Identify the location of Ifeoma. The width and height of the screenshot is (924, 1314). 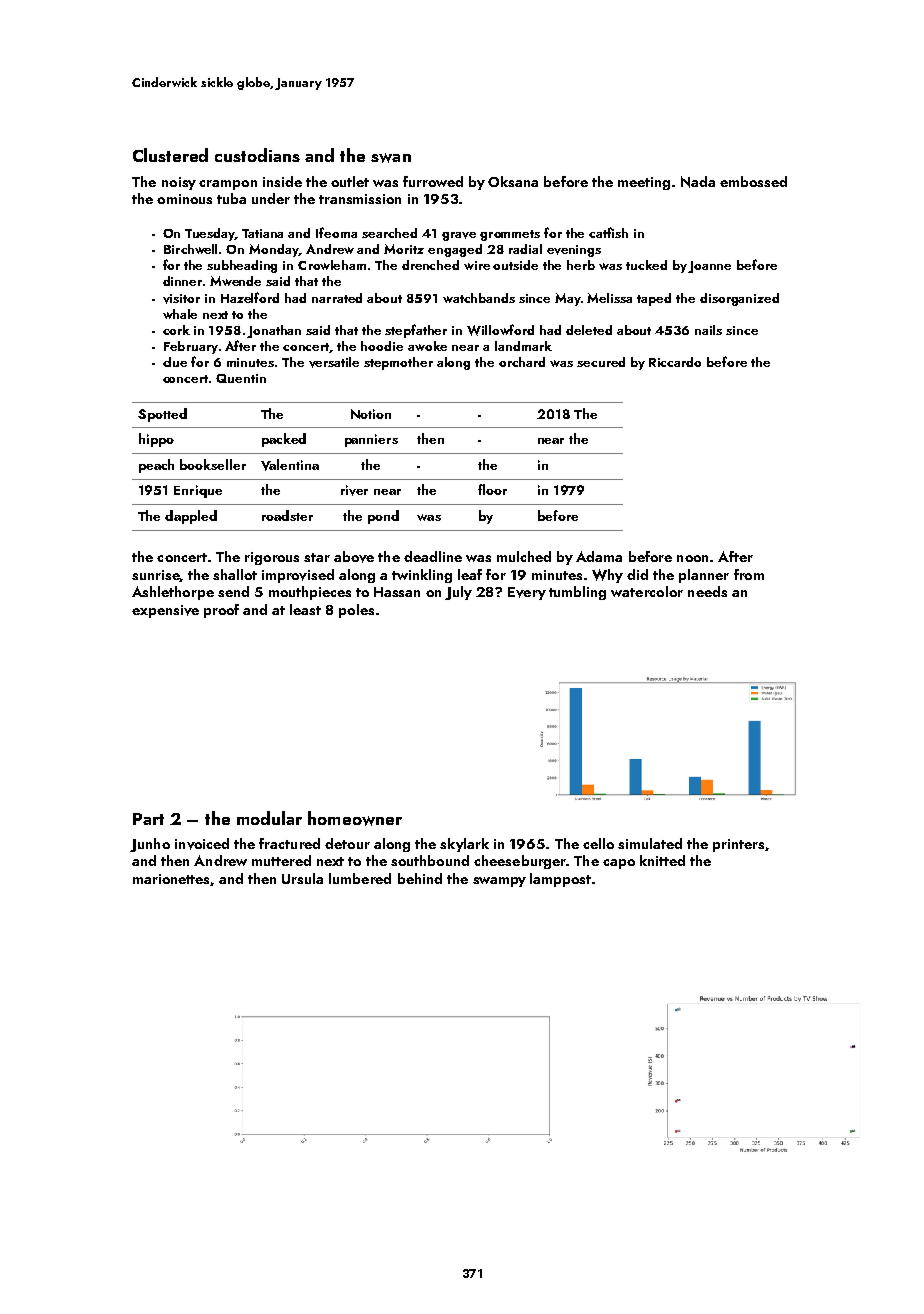
(336, 232).
